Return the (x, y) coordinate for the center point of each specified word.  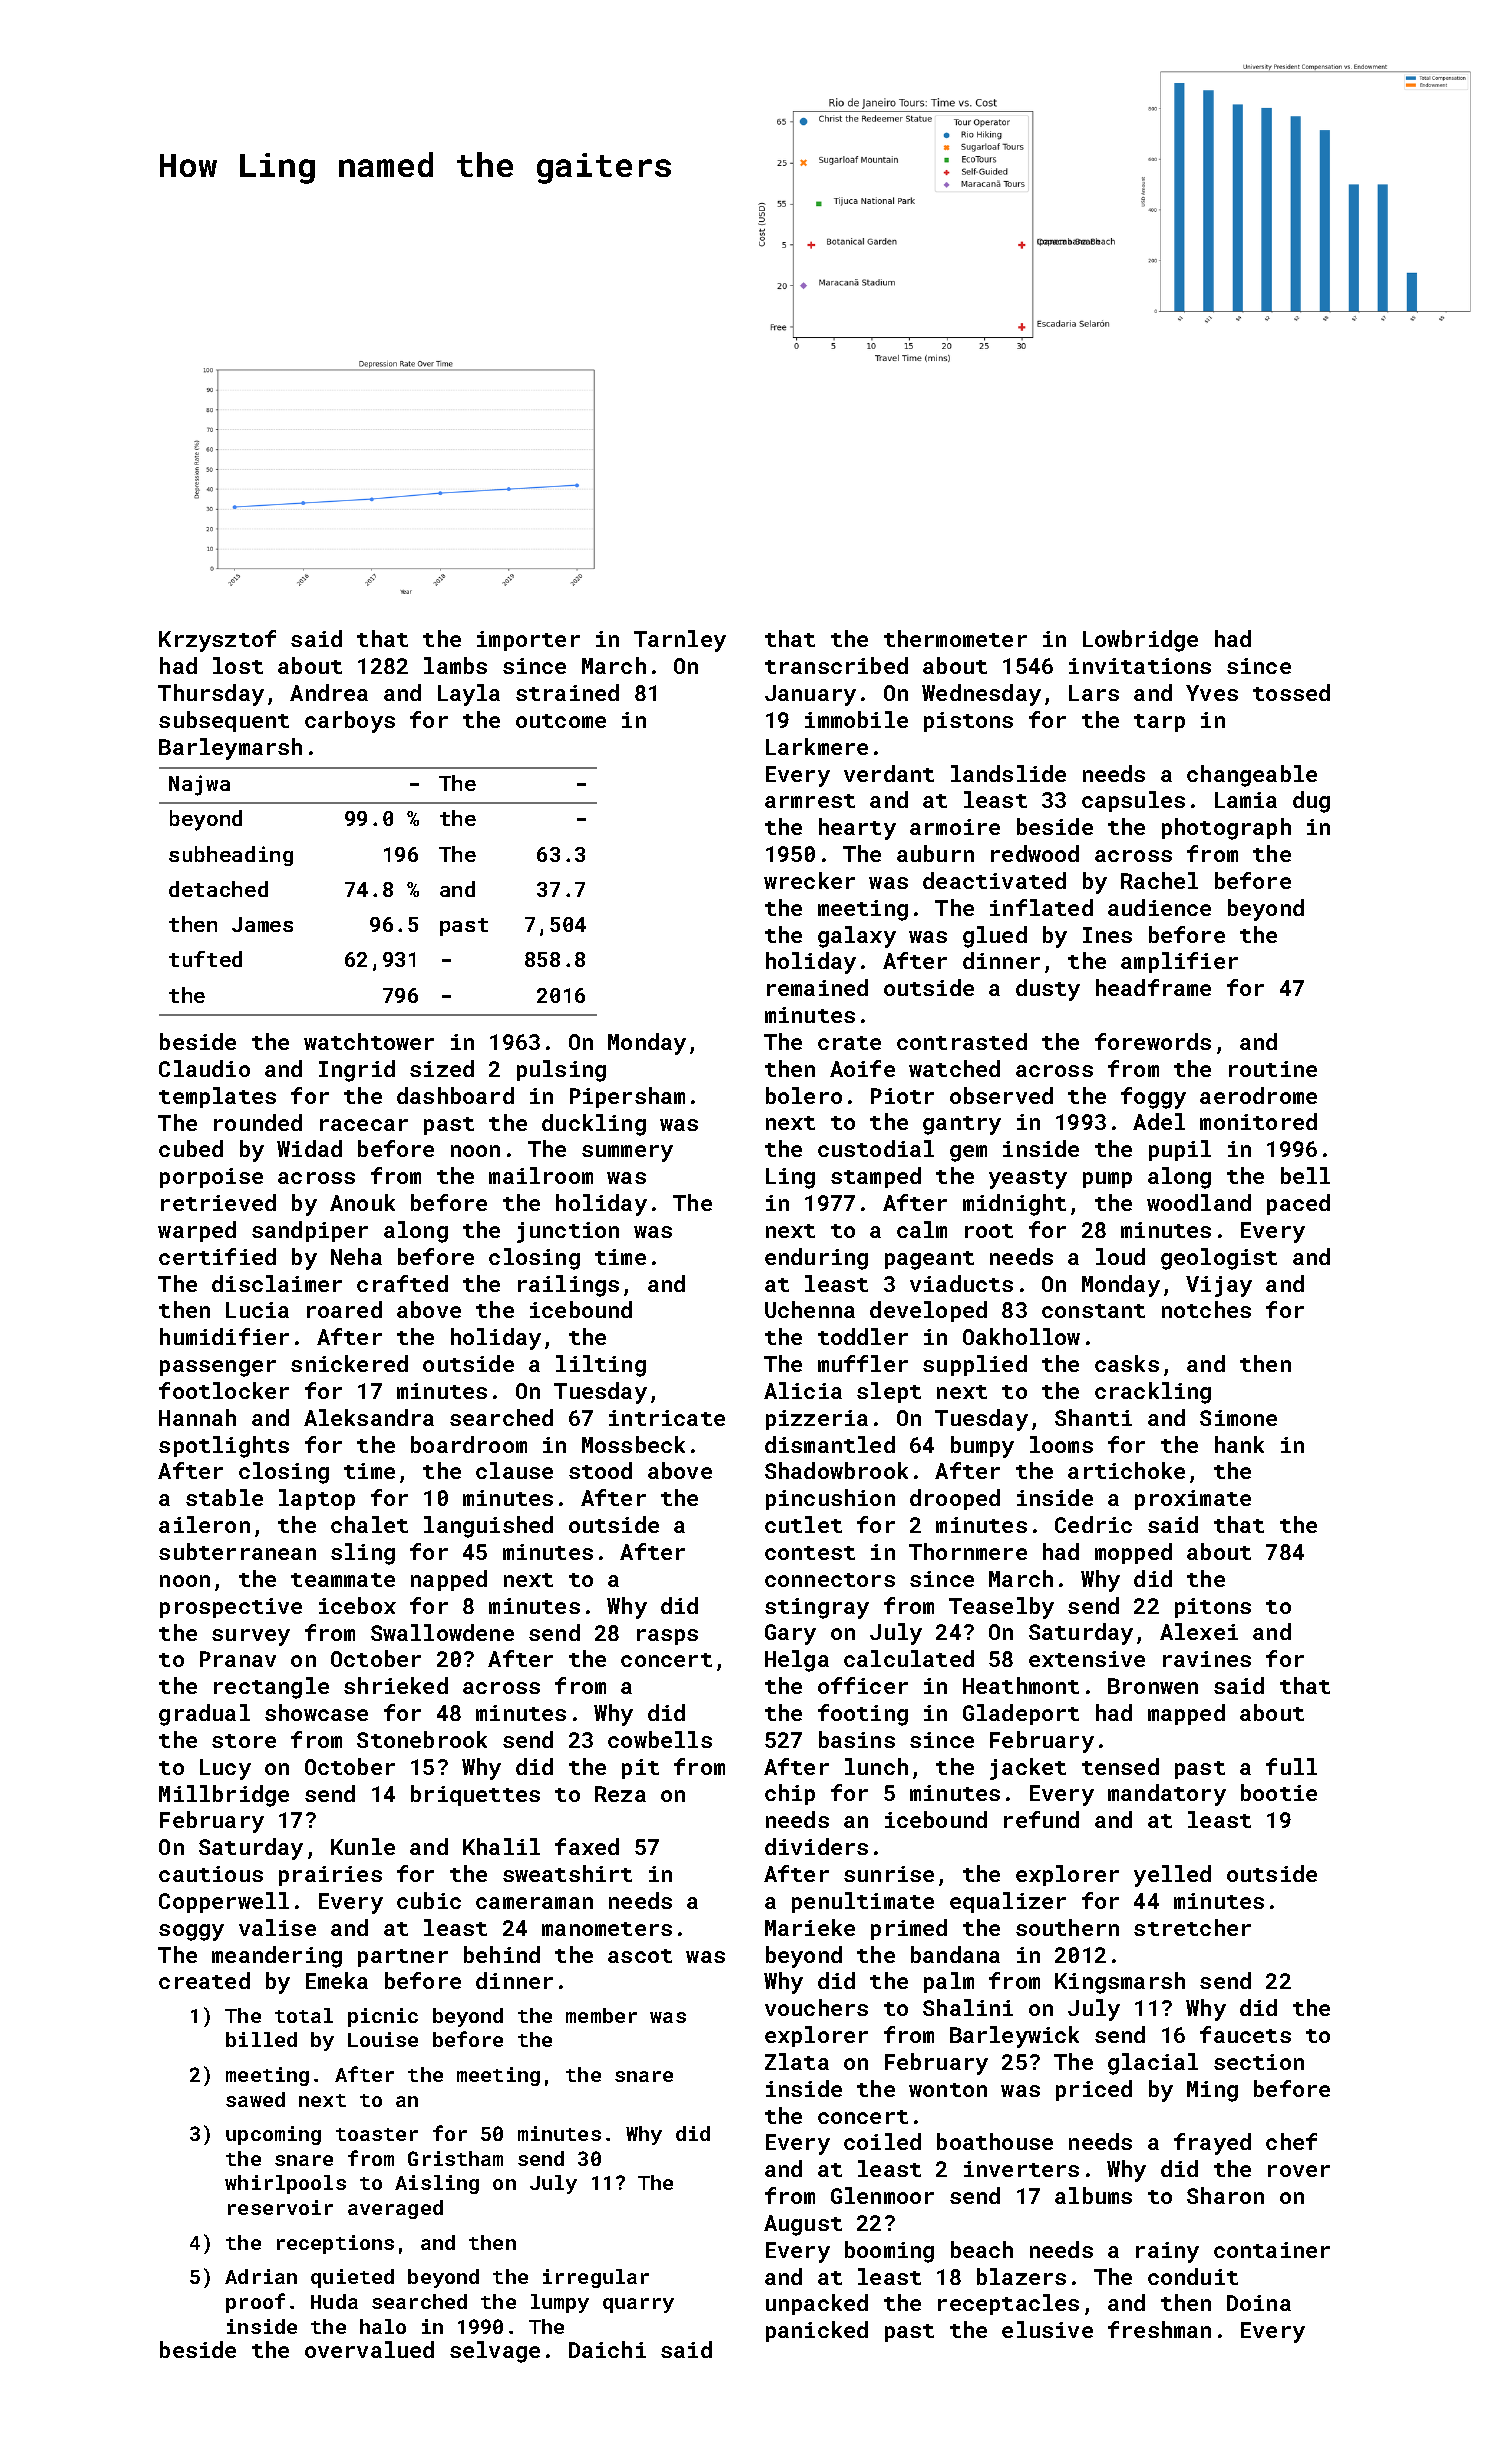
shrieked (396, 1685)
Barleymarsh (230, 749)
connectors (830, 1580)
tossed (1291, 692)
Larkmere (817, 746)
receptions (335, 2244)
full (1291, 1766)
